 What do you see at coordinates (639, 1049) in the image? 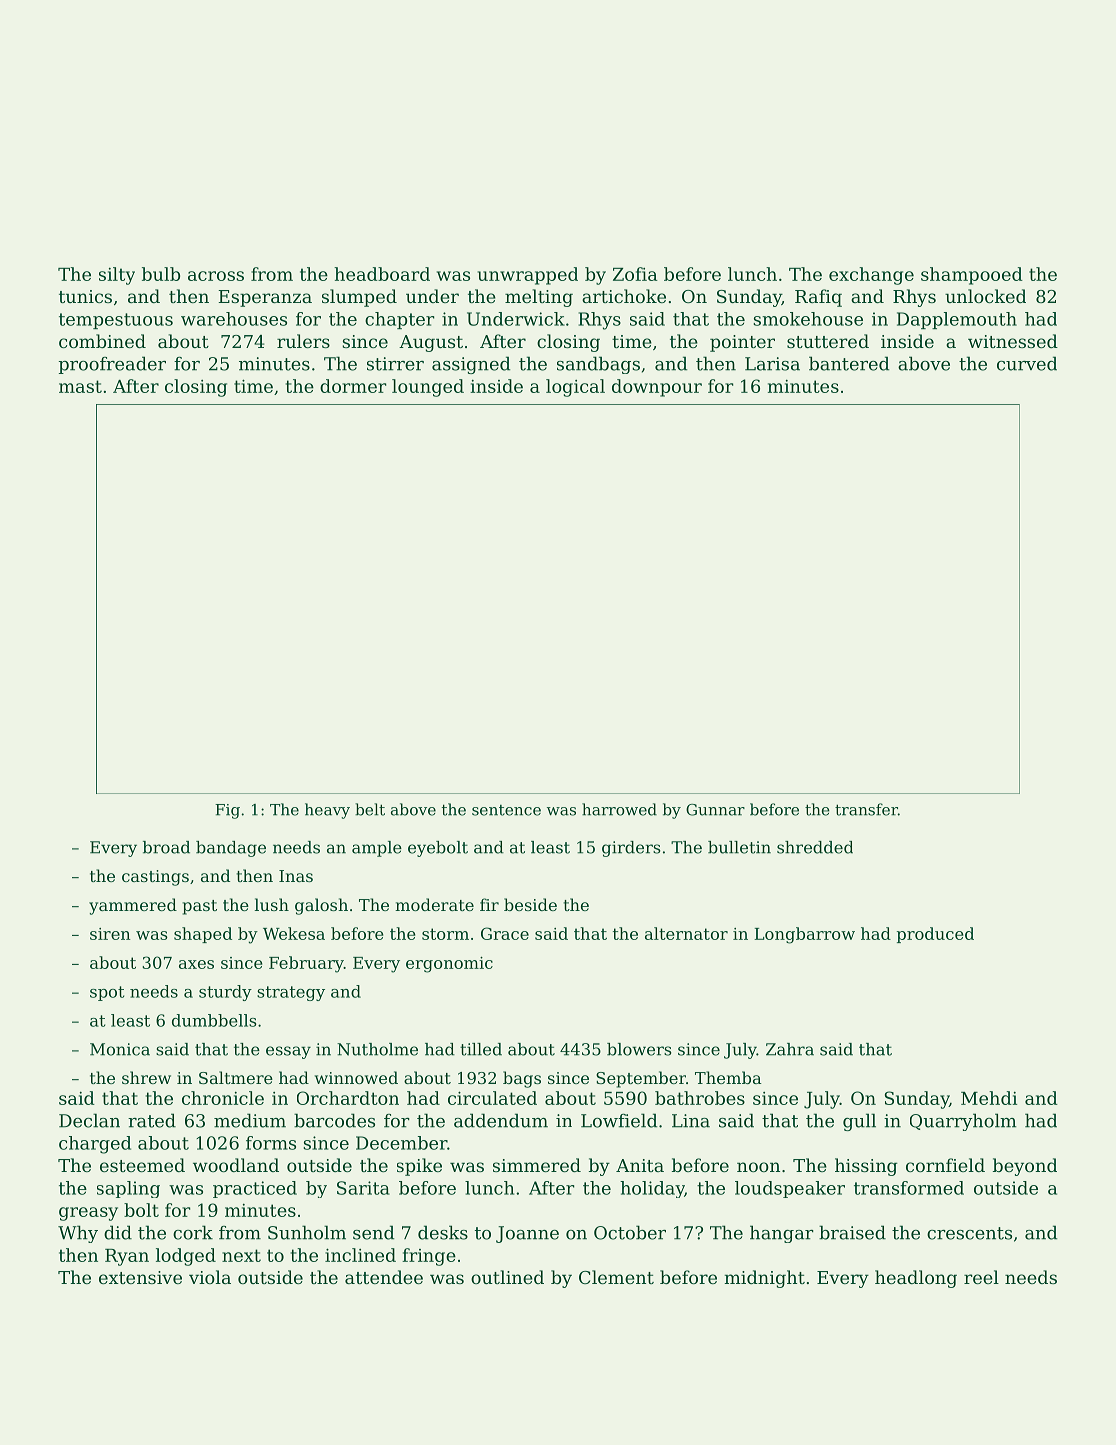
I see `blowers` at bounding box center [639, 1049].
